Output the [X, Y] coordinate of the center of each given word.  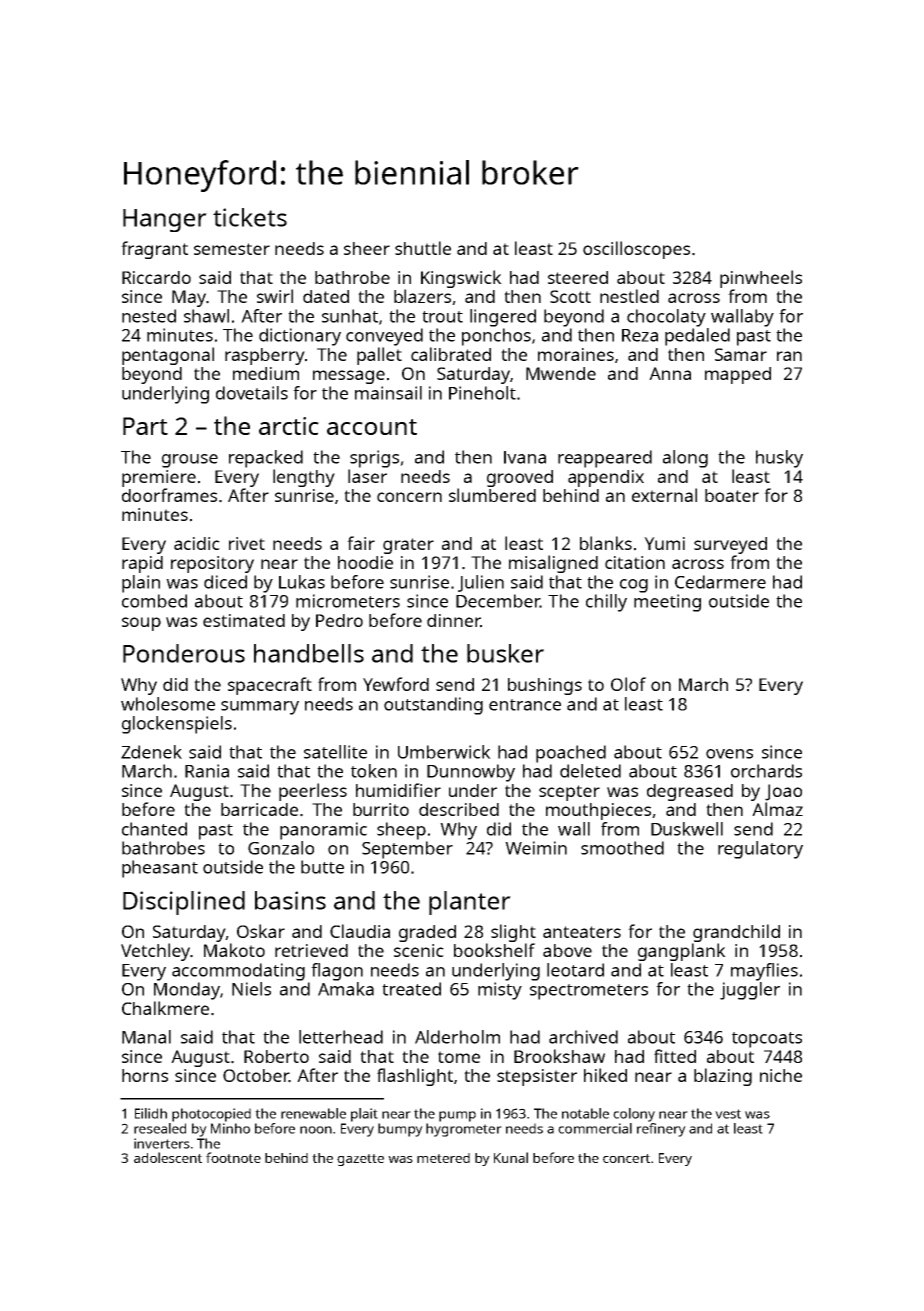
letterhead [341, 1037]
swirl [275, 296]
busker [505, 653]
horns [145, 1075]
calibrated [451, 354]
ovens [729, 754]
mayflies [764, 972]
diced [225, 582]
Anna [670, 373]
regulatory [760, 850]
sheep [401, 831]
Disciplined [184, 903]
